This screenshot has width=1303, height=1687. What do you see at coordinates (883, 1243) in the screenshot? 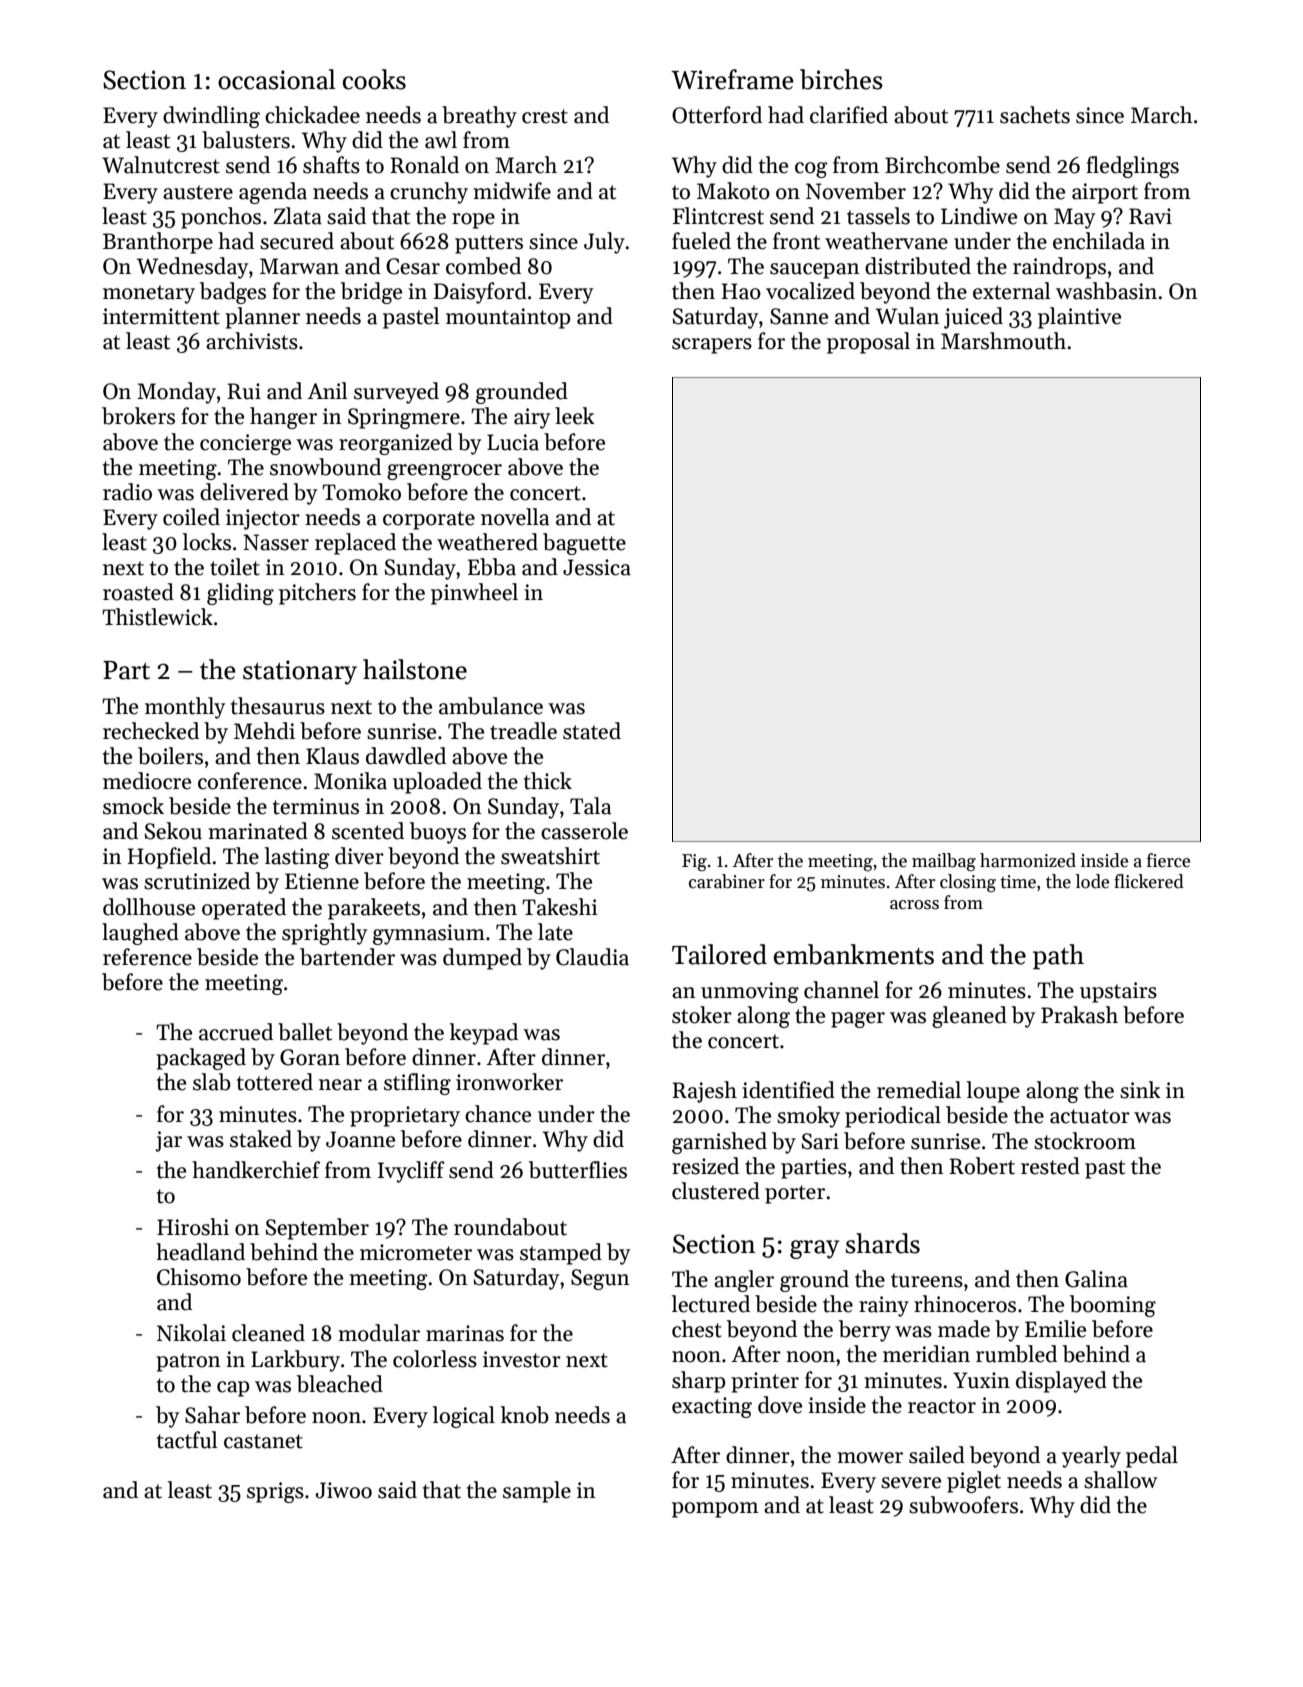
I see `shards` at bounding box center [883, 1243].
